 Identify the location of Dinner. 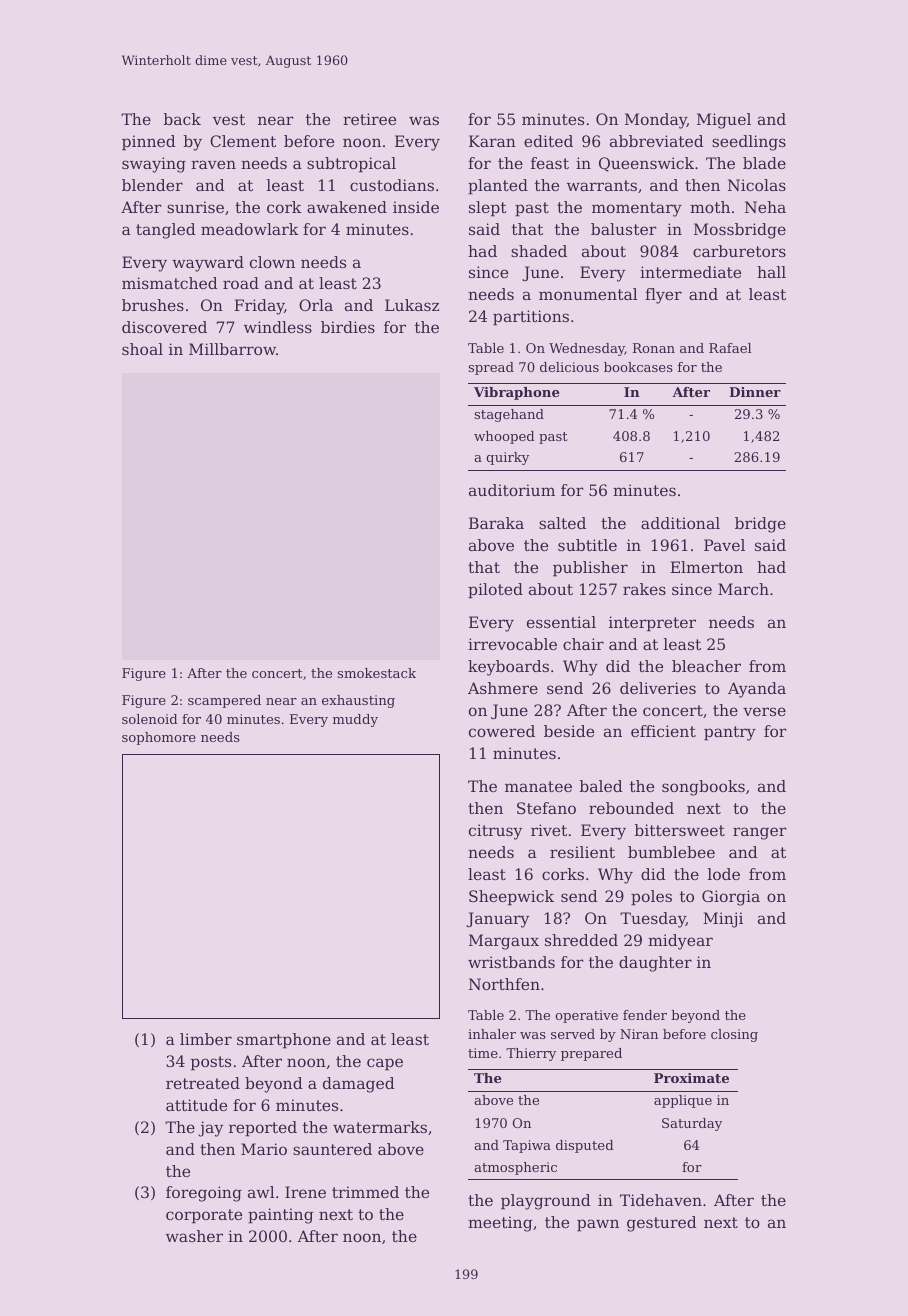
(755, 392).
